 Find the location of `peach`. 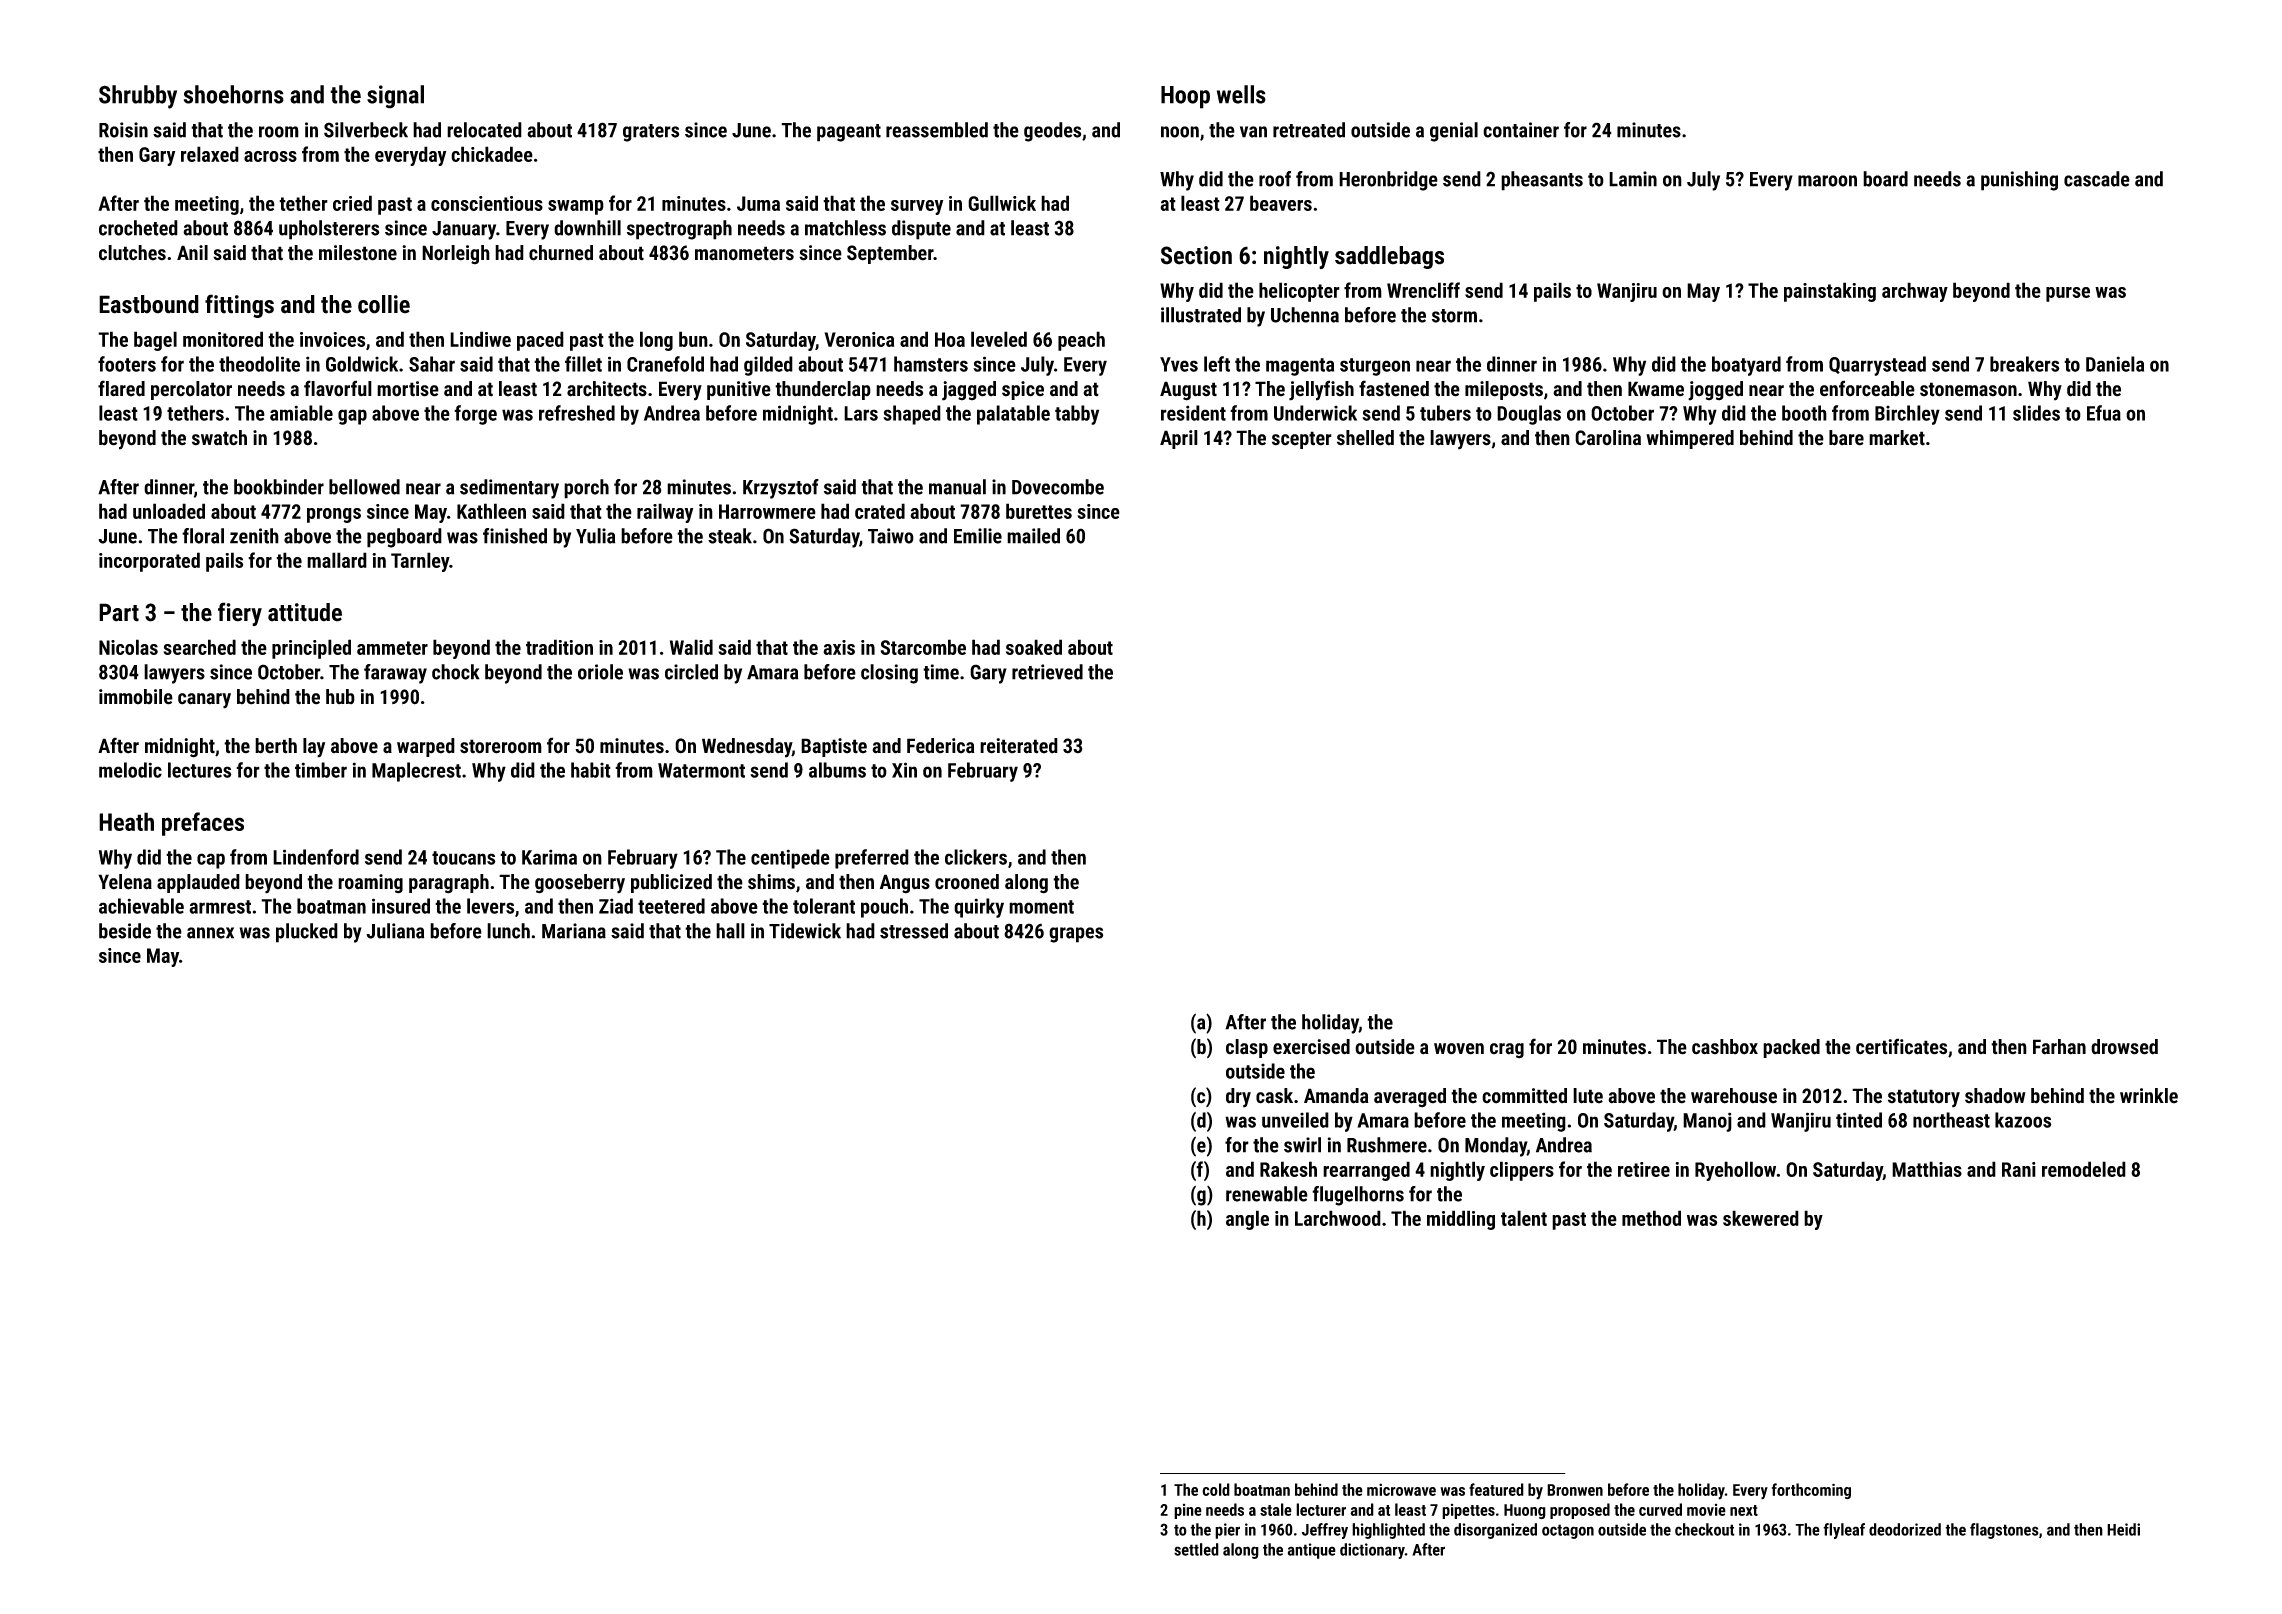

peach is located at coordinates (1081, 341).
